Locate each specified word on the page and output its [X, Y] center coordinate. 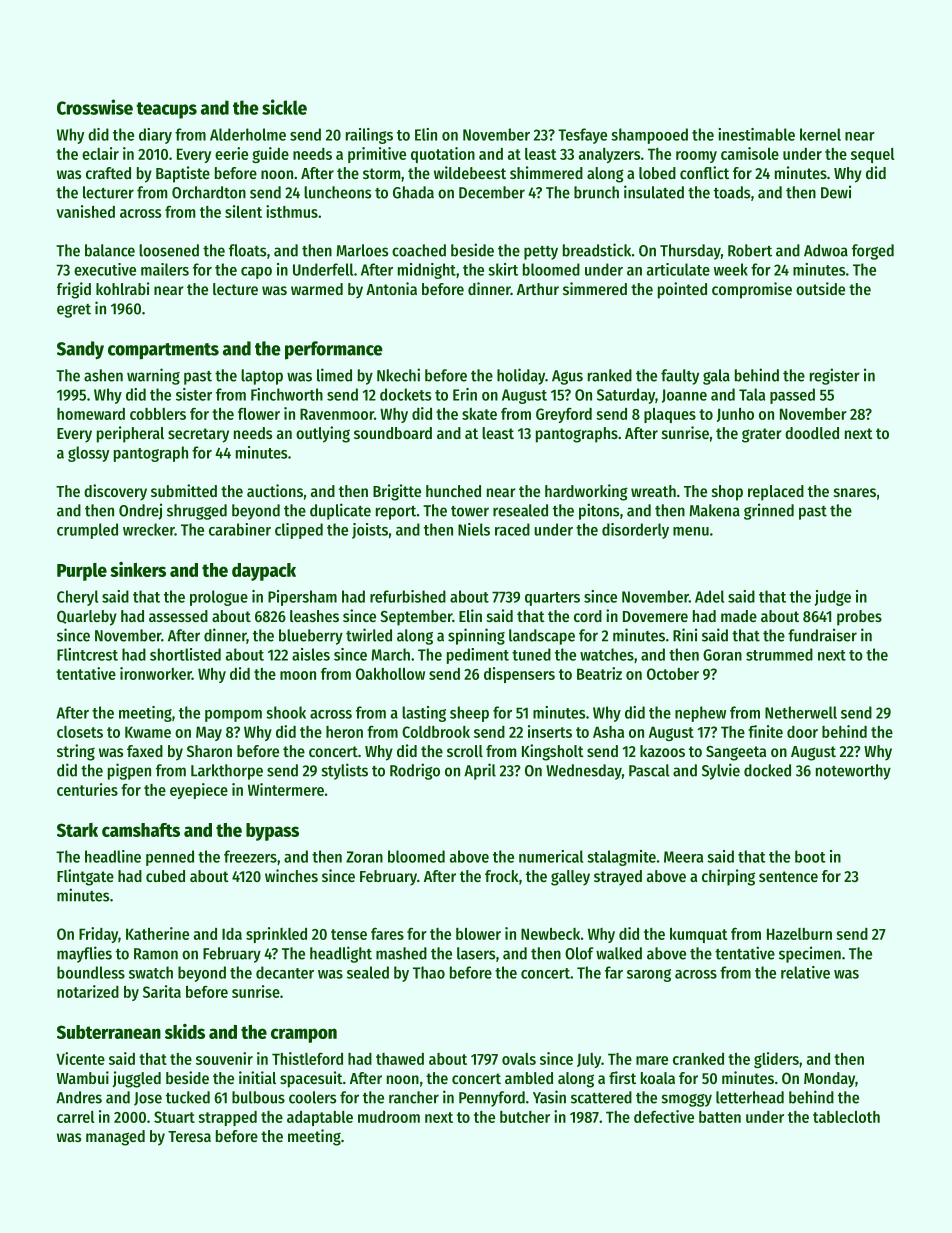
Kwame [148, 732]
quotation [443, 155]
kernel [820, 134]
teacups [166, 110]
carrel [76, 1117]
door [802, 732]
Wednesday [584, 772]
